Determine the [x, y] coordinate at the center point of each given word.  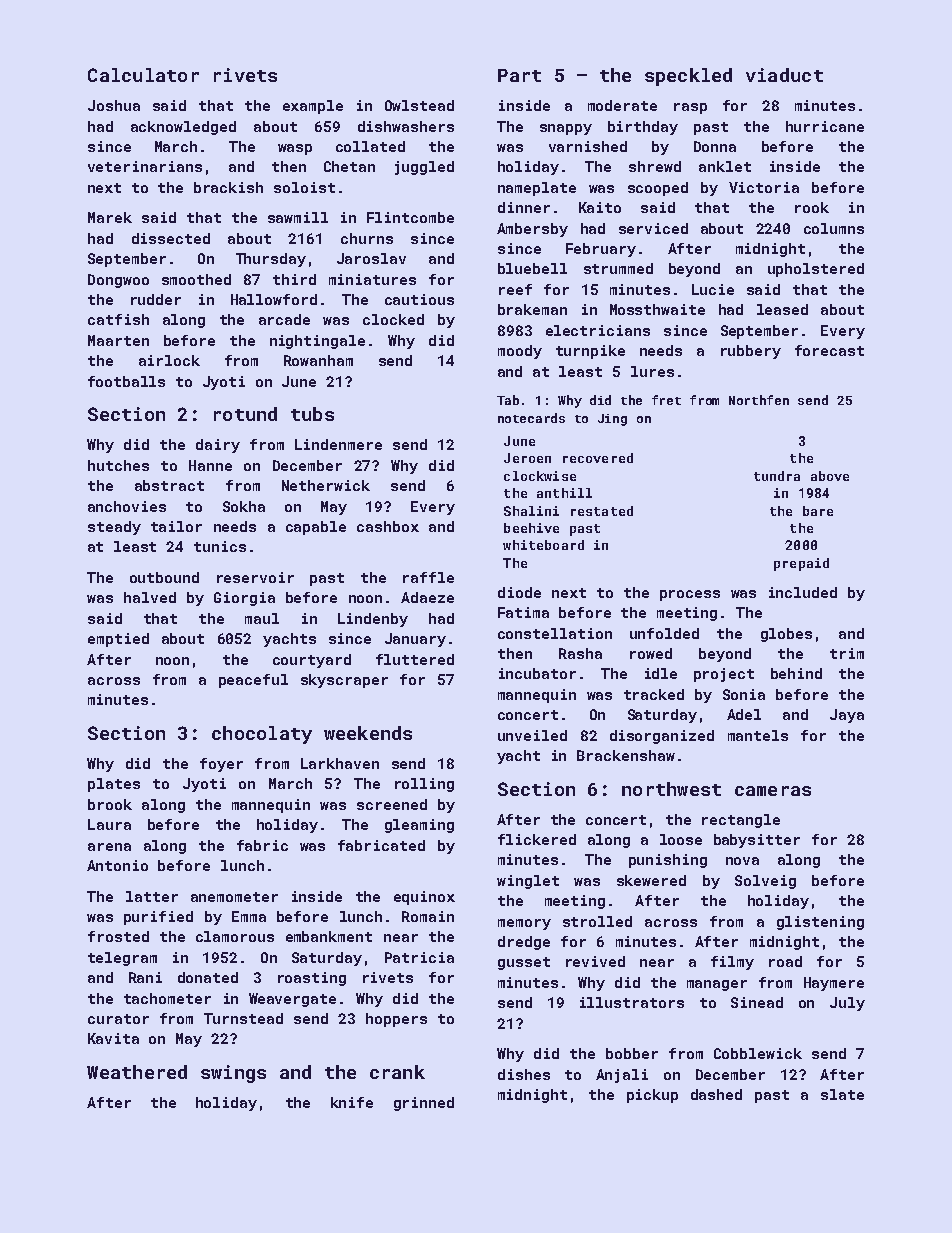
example [313, 107]
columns [834, 228]
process [690, 595]
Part [519, 75]
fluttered [415, 659]
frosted [118, 936]
